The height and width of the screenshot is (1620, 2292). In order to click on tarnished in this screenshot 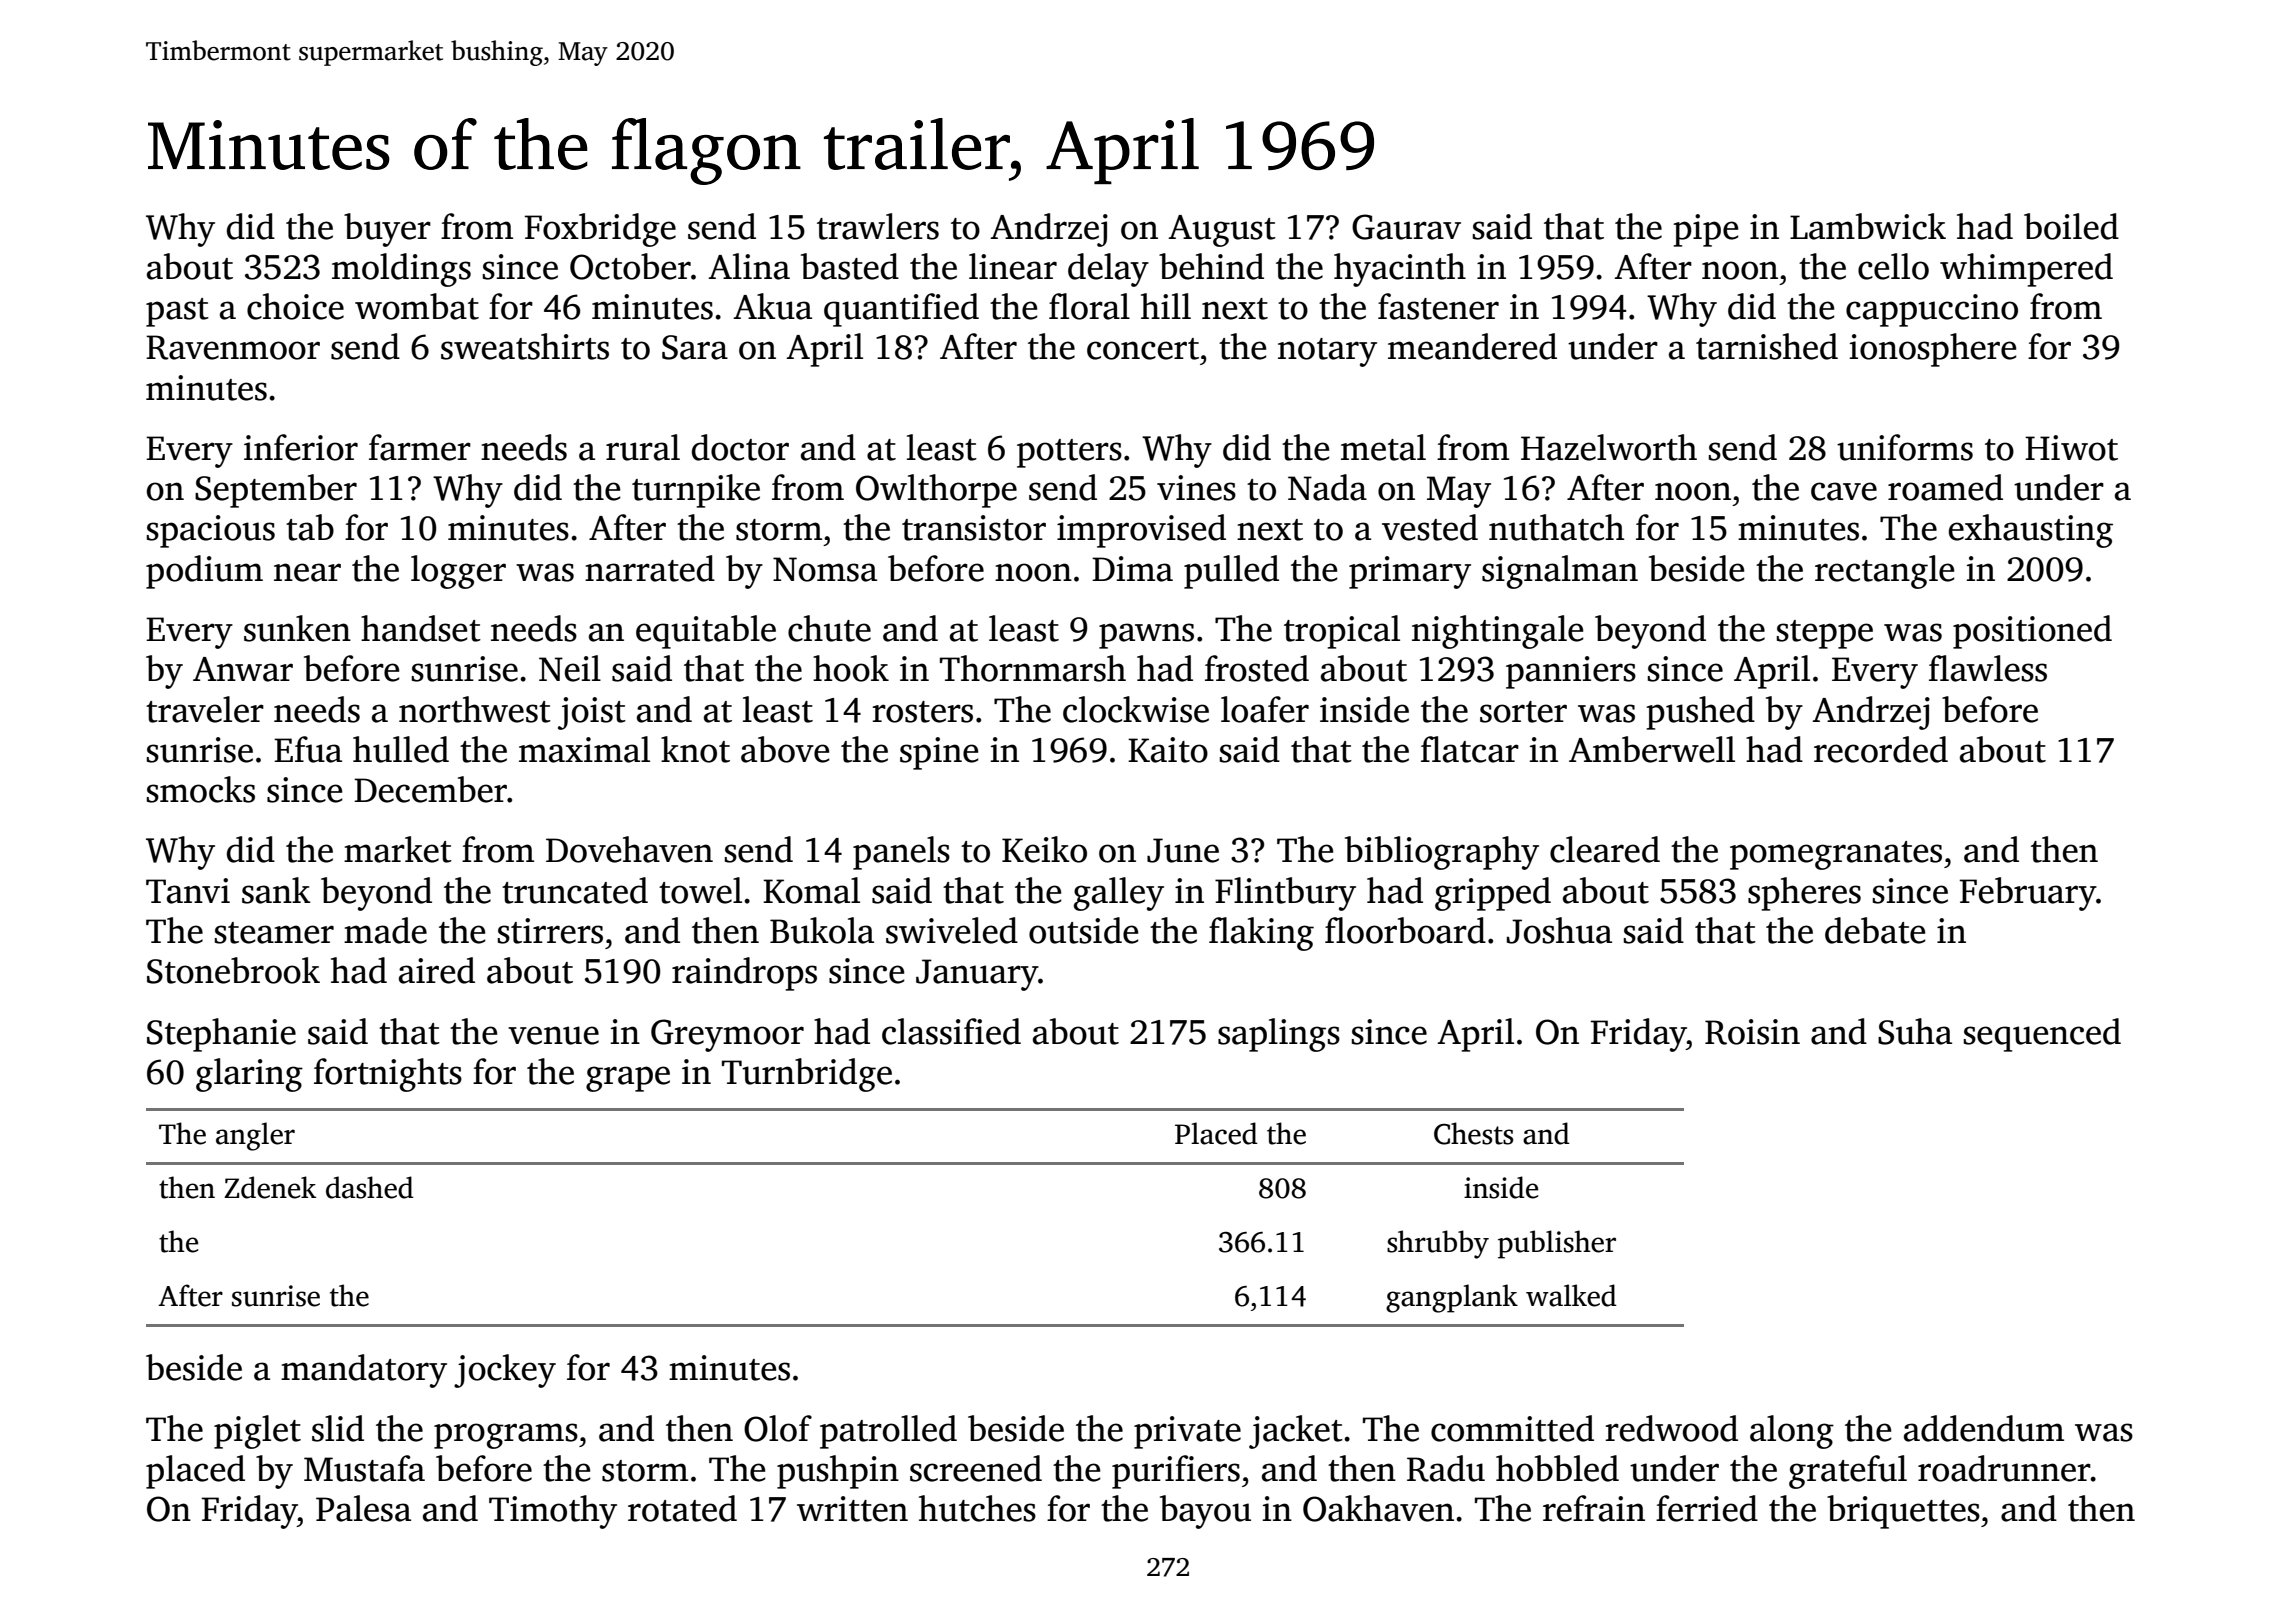, I will do `click(1767, 346)`.
